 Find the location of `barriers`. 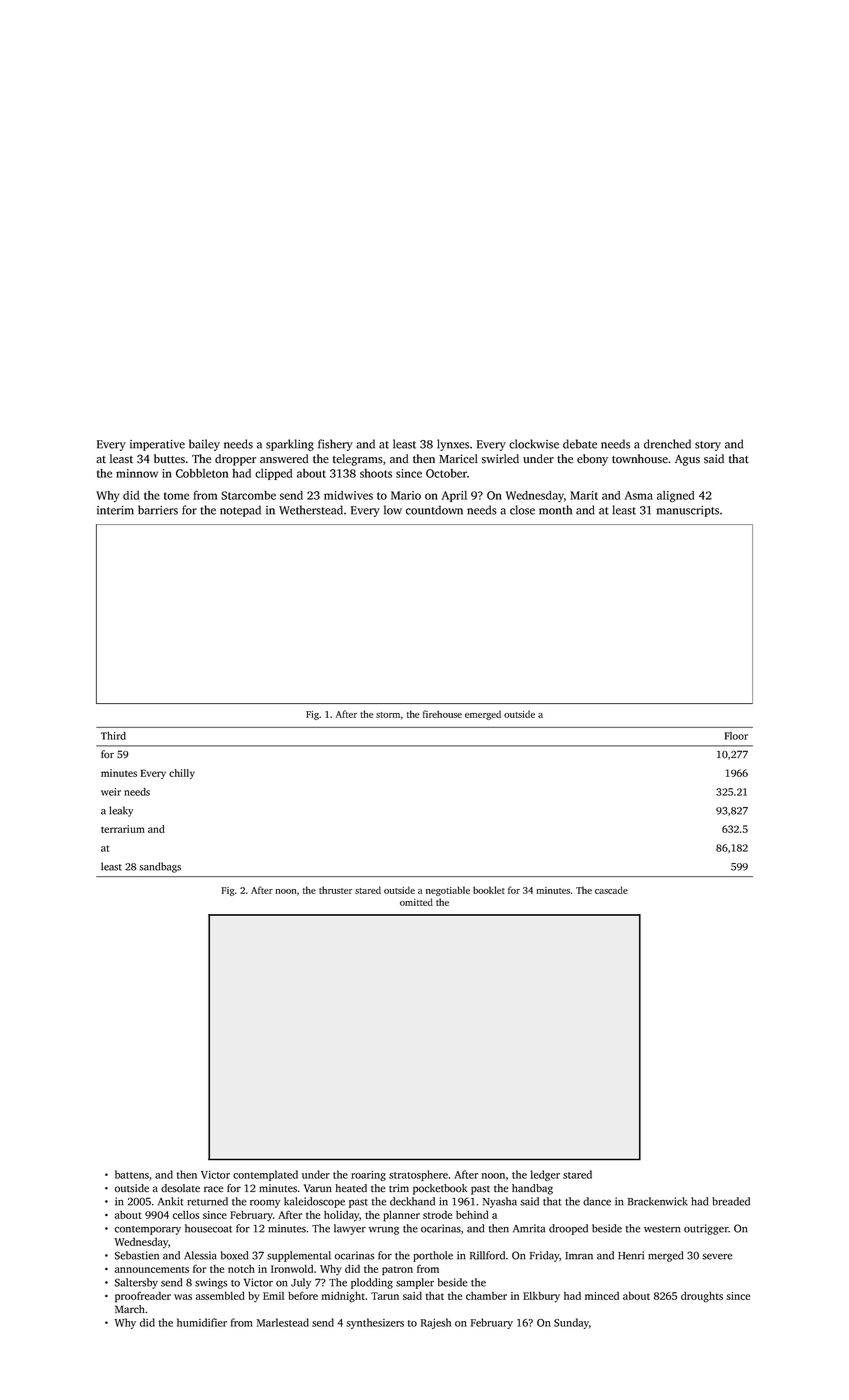

barriers is located at coordinates (158, 510).
